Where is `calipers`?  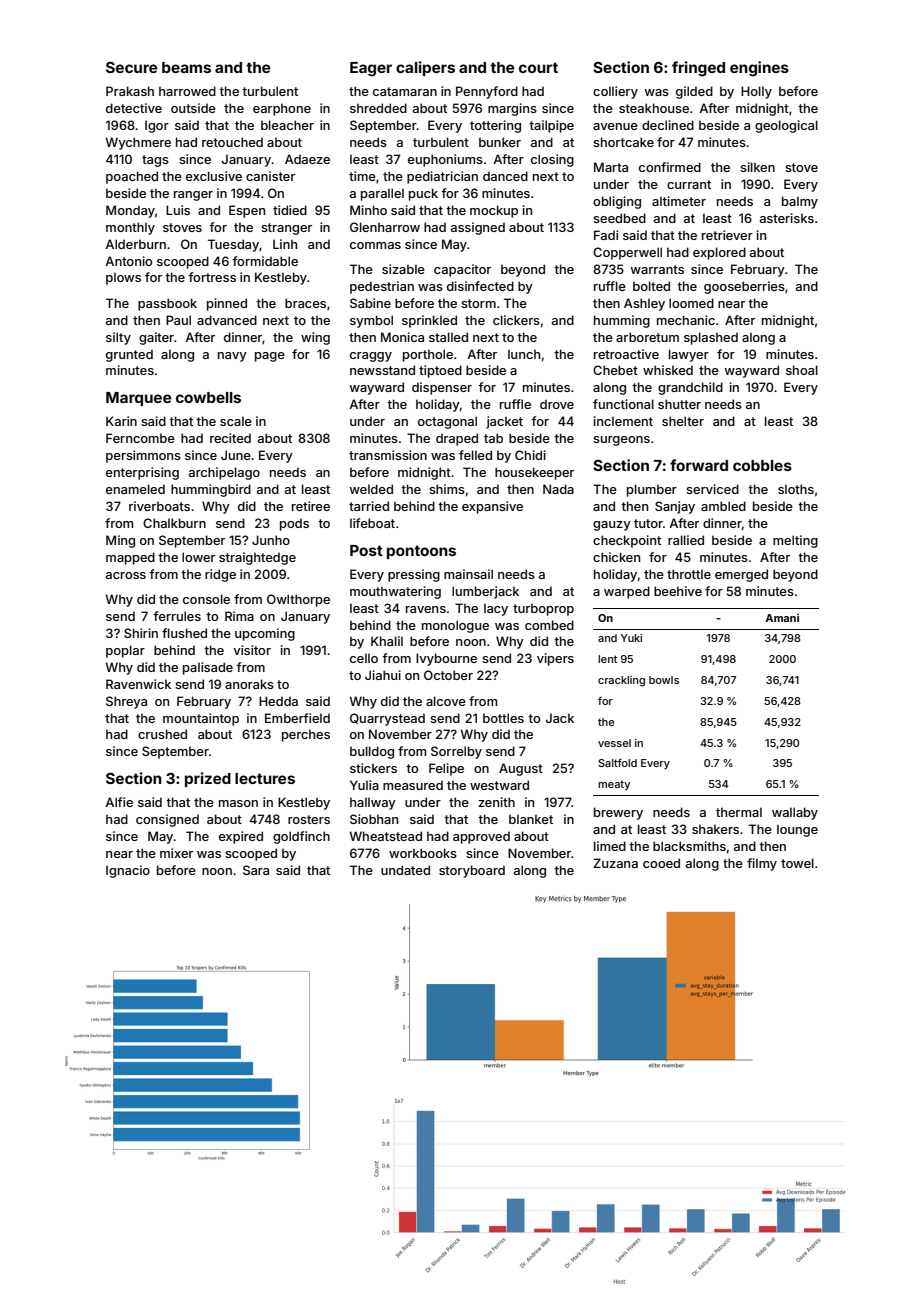 calipers is located at coordinates (425, 68).
